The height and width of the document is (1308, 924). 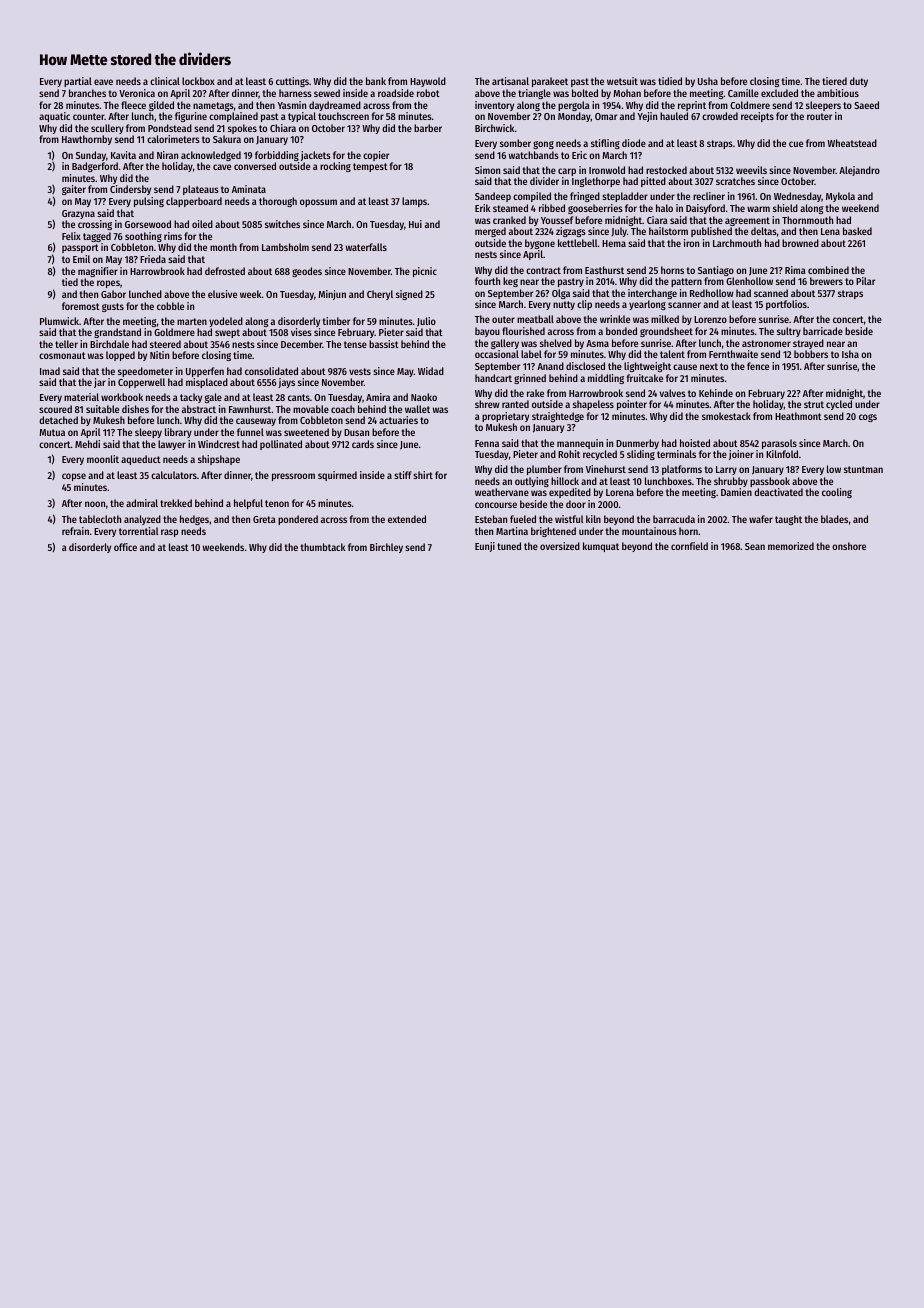 What do you see at coordinates (370, 167) in the document?
I see `tempest` at bounding box center [370, 167].
